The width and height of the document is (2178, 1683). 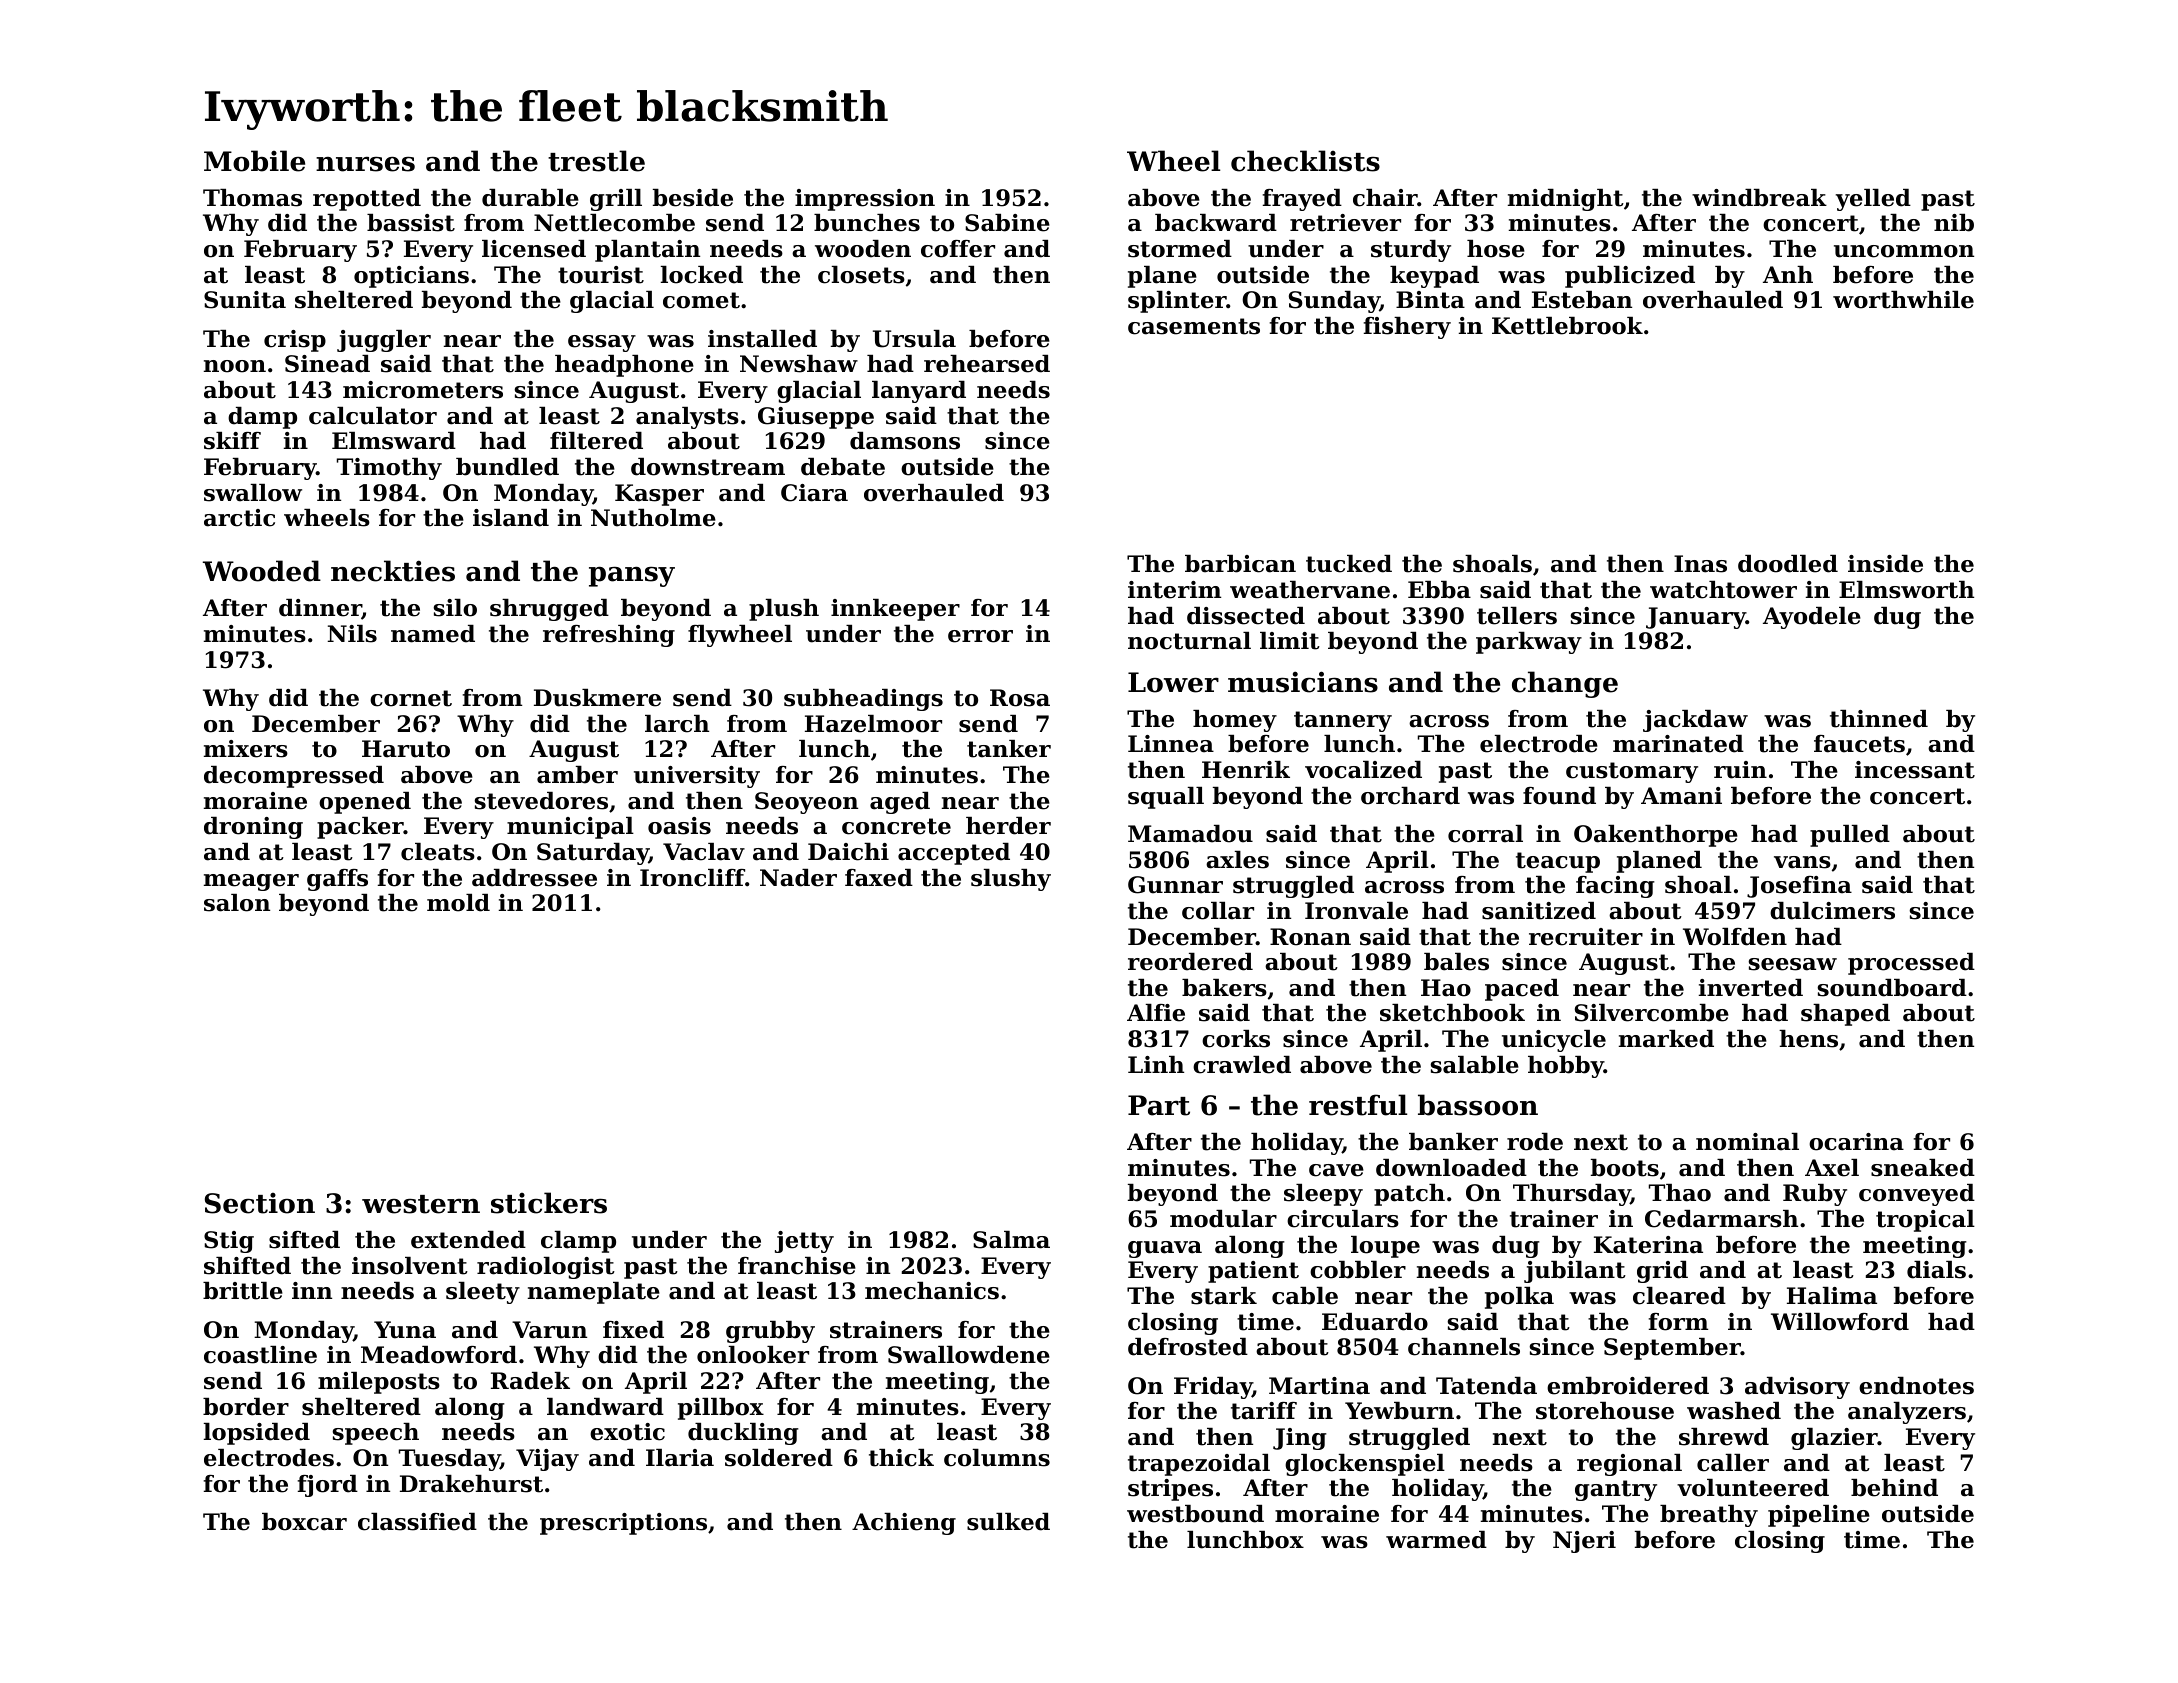 What do you see at coordinates (232, 441) in the document?
I see `skiff` at bounding box center [232, 441].
